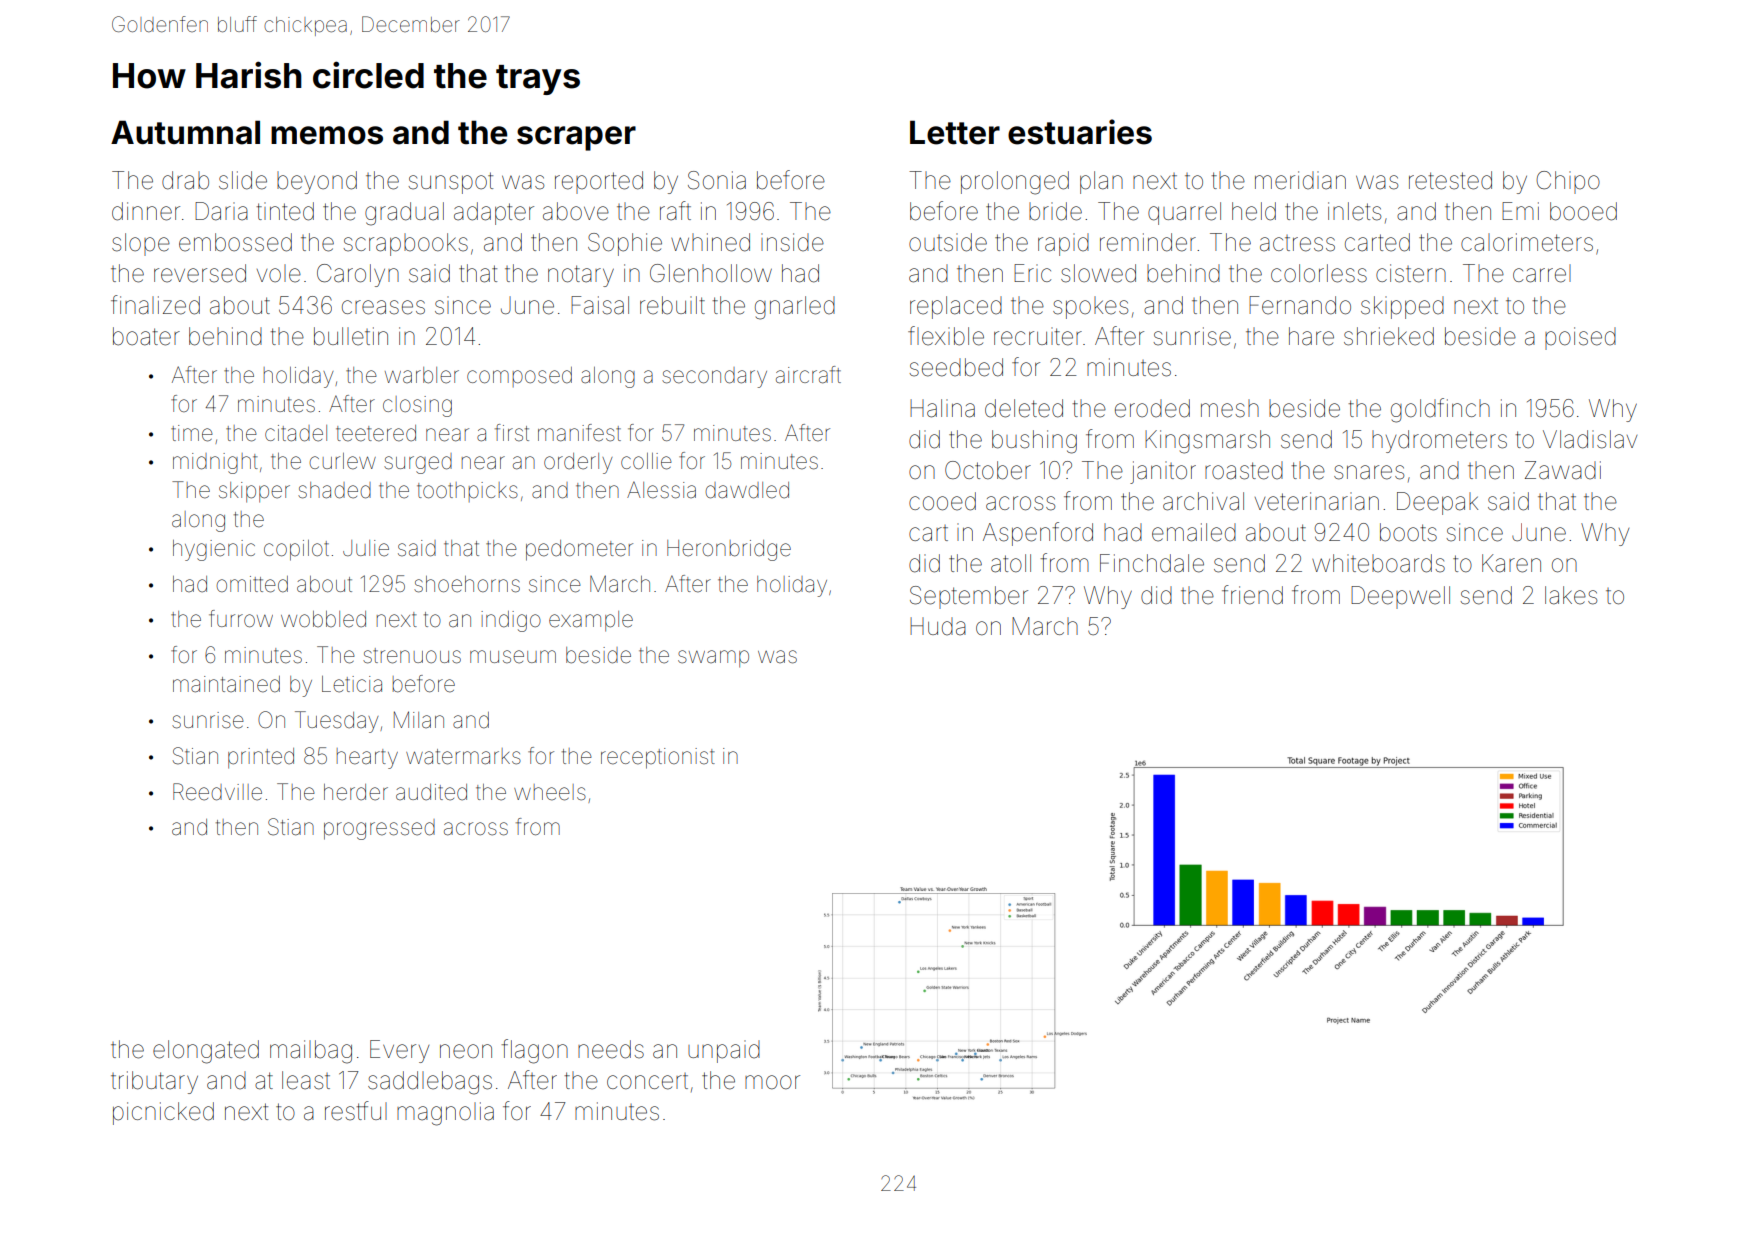 The image size is (1759, 1244). What do you see at coordinates (279, 273) in the document?
I see `vole` at bounding box center [279, 273].
